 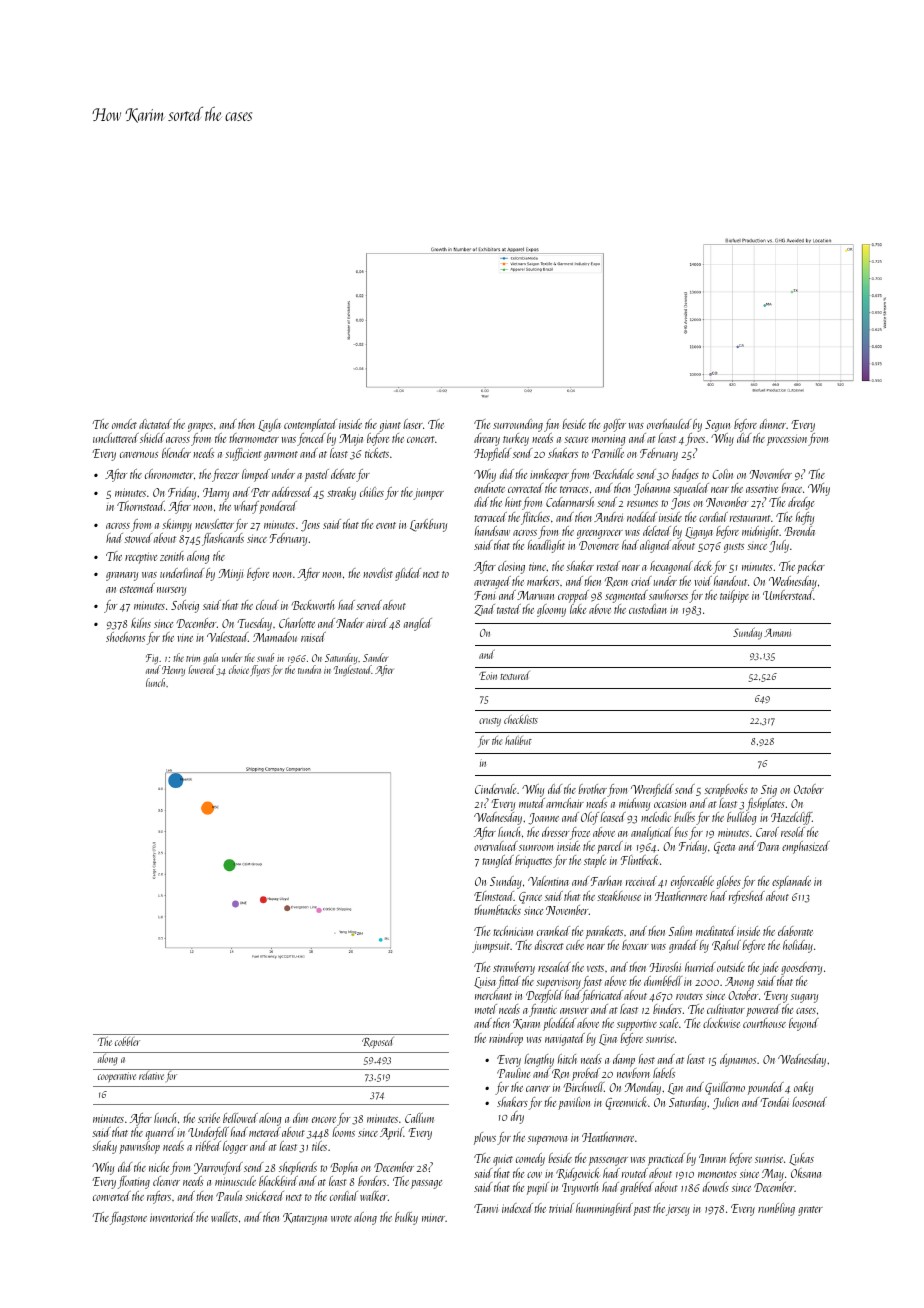 What do you see at coordinates (491, 947) in the screenshot?
I see `jumpsuit` at bounding box center [491, 947].
